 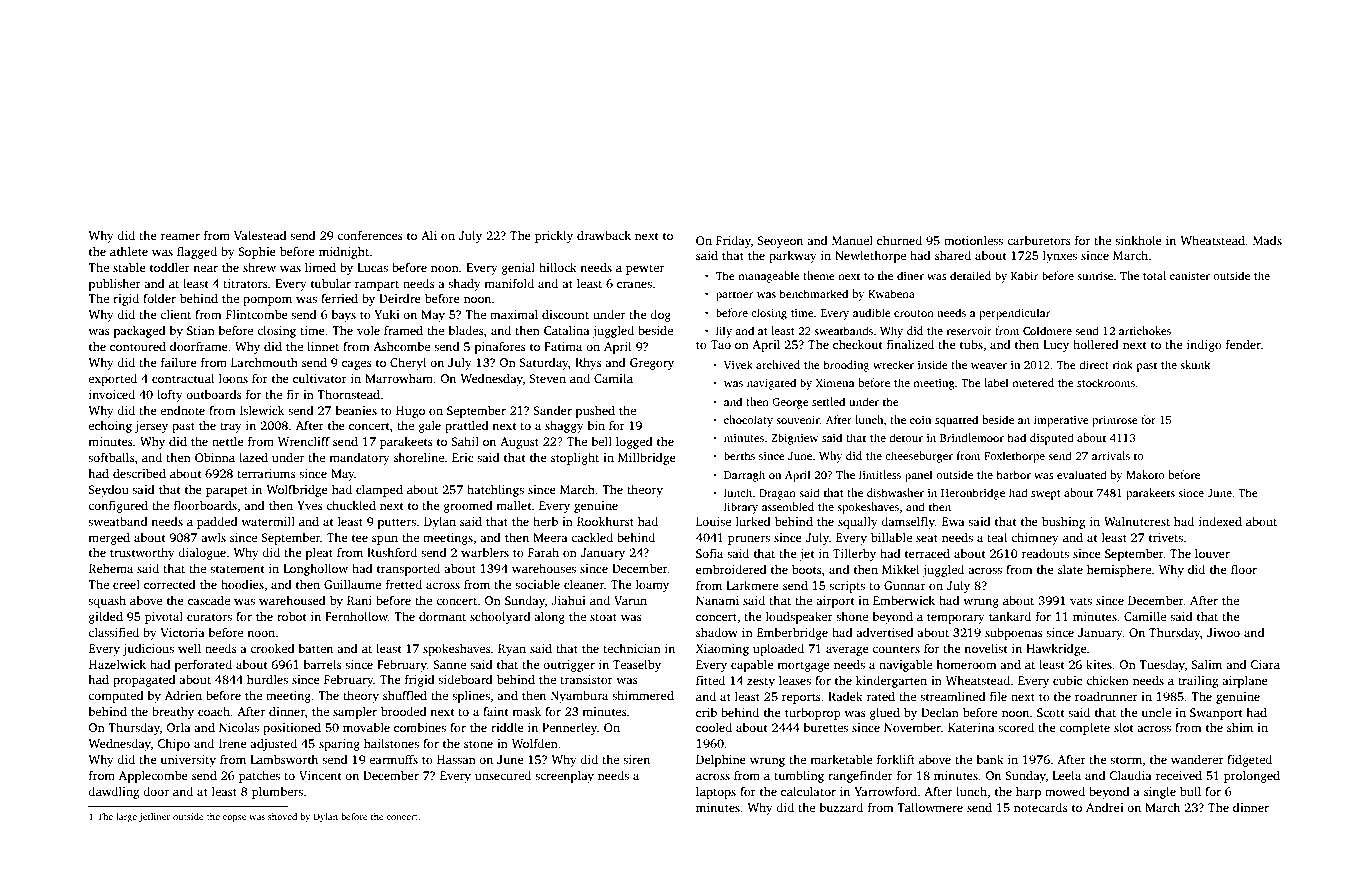 I want to click on audible, so click(x=872, y=312).
